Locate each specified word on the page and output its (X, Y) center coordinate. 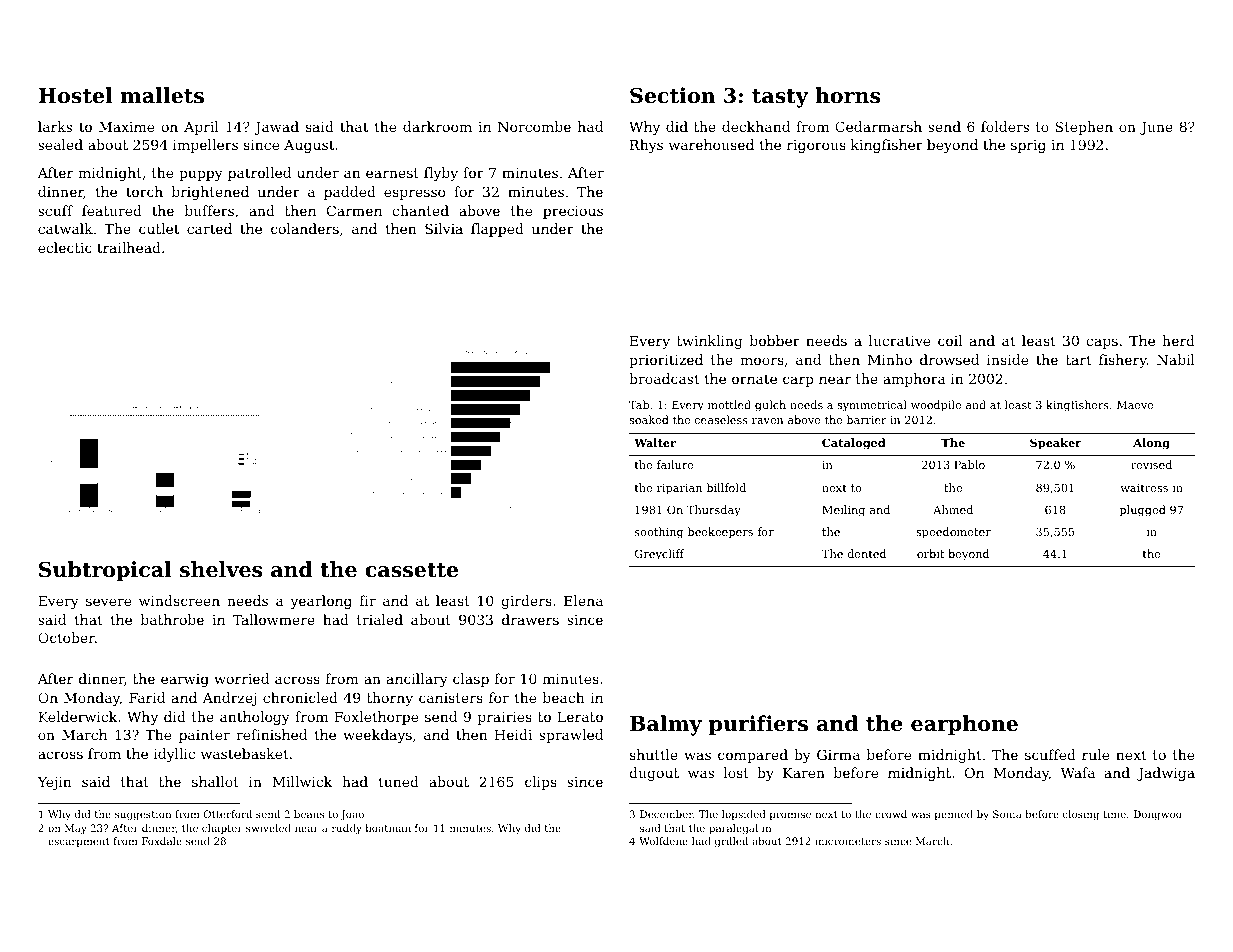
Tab (639, 404)
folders (1005, 126)
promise (790, 815)
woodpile (936, 406)
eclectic (65, 247)
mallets (162, 95)
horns (847, 95)
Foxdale (162, 841)
